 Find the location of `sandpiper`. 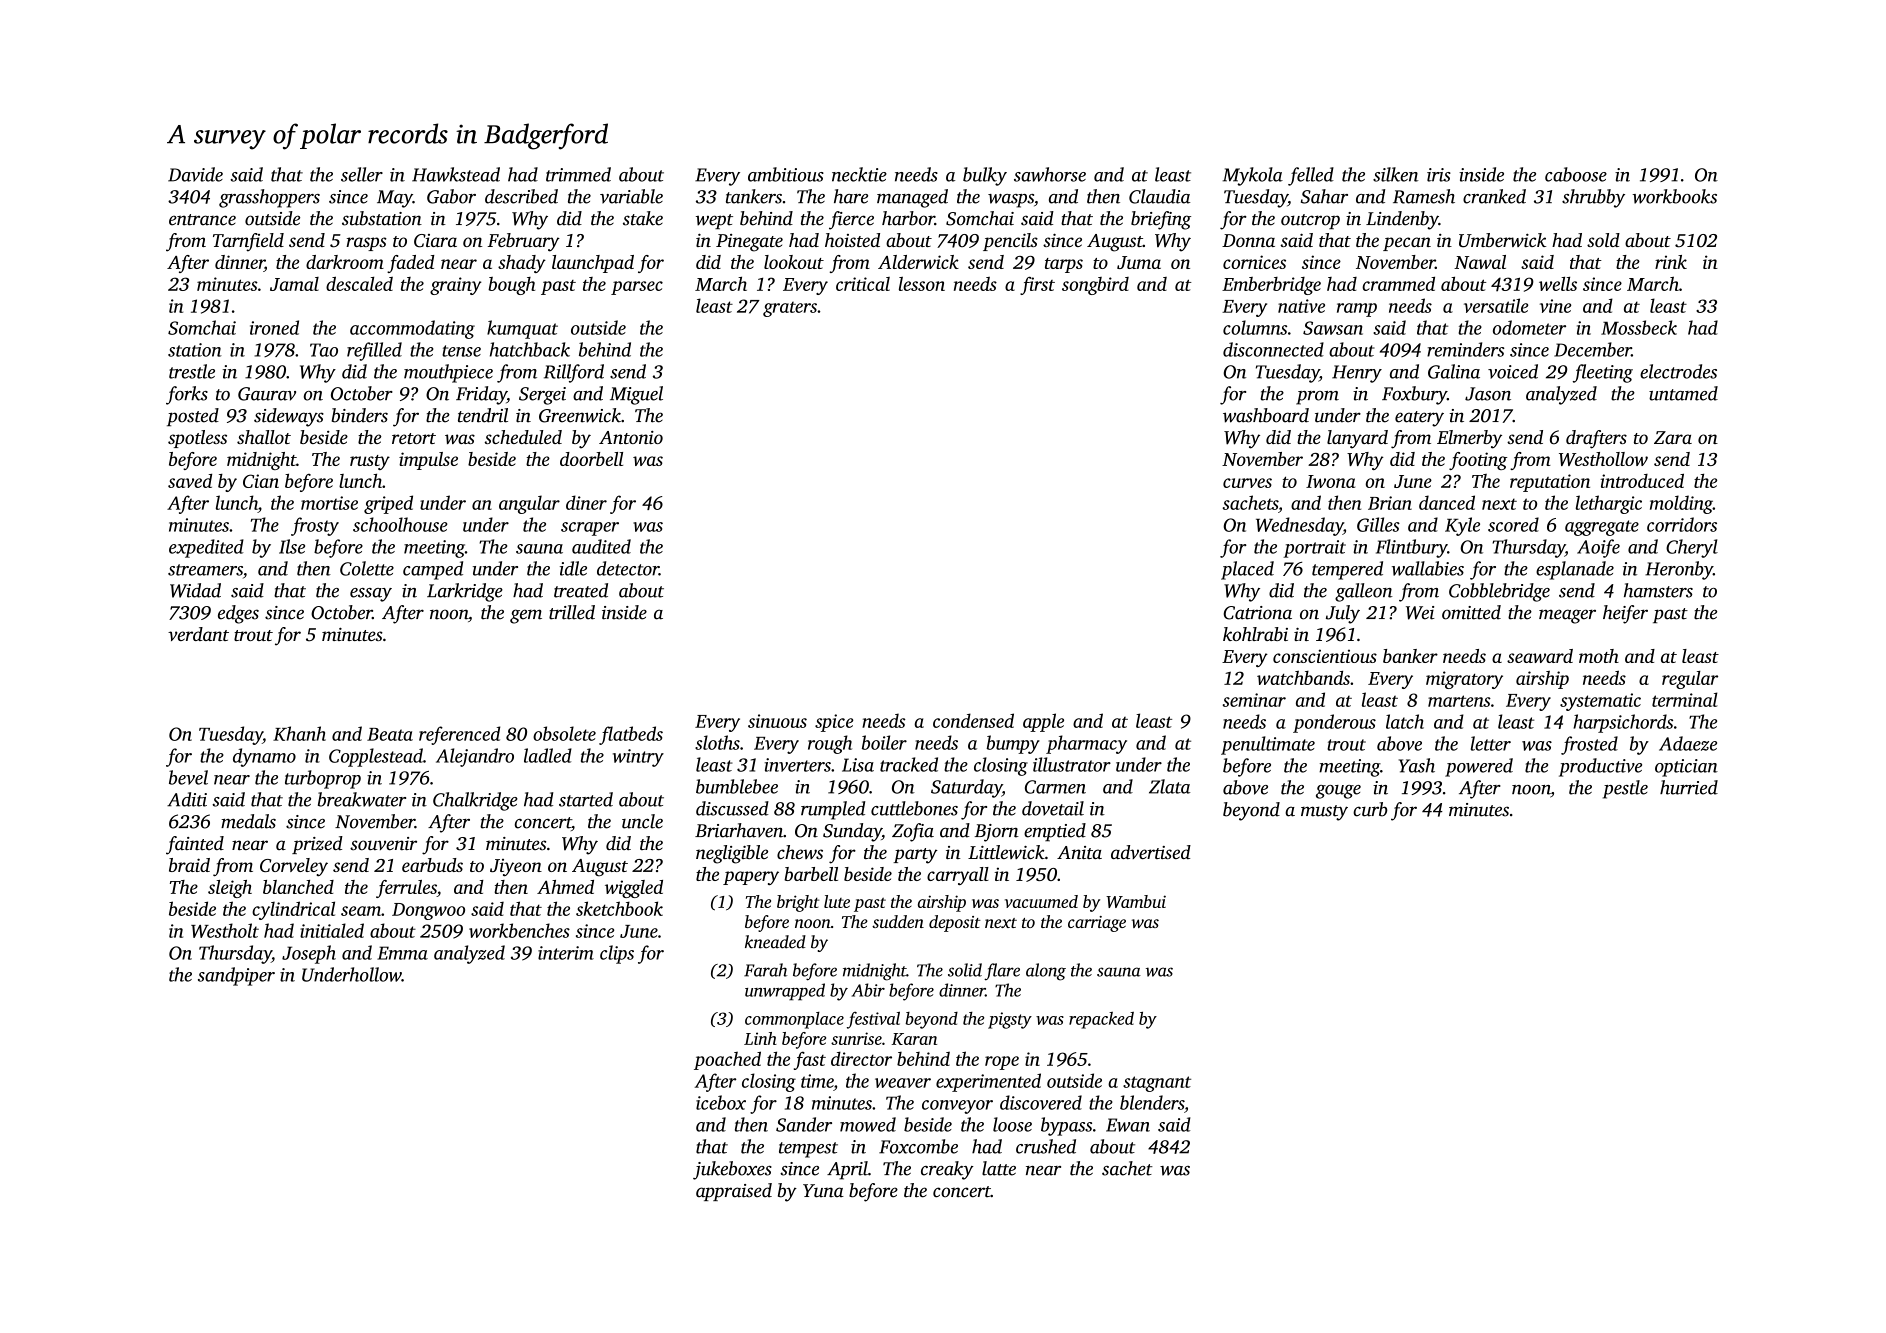

sandpiper is located at coordinates (236, 976).
